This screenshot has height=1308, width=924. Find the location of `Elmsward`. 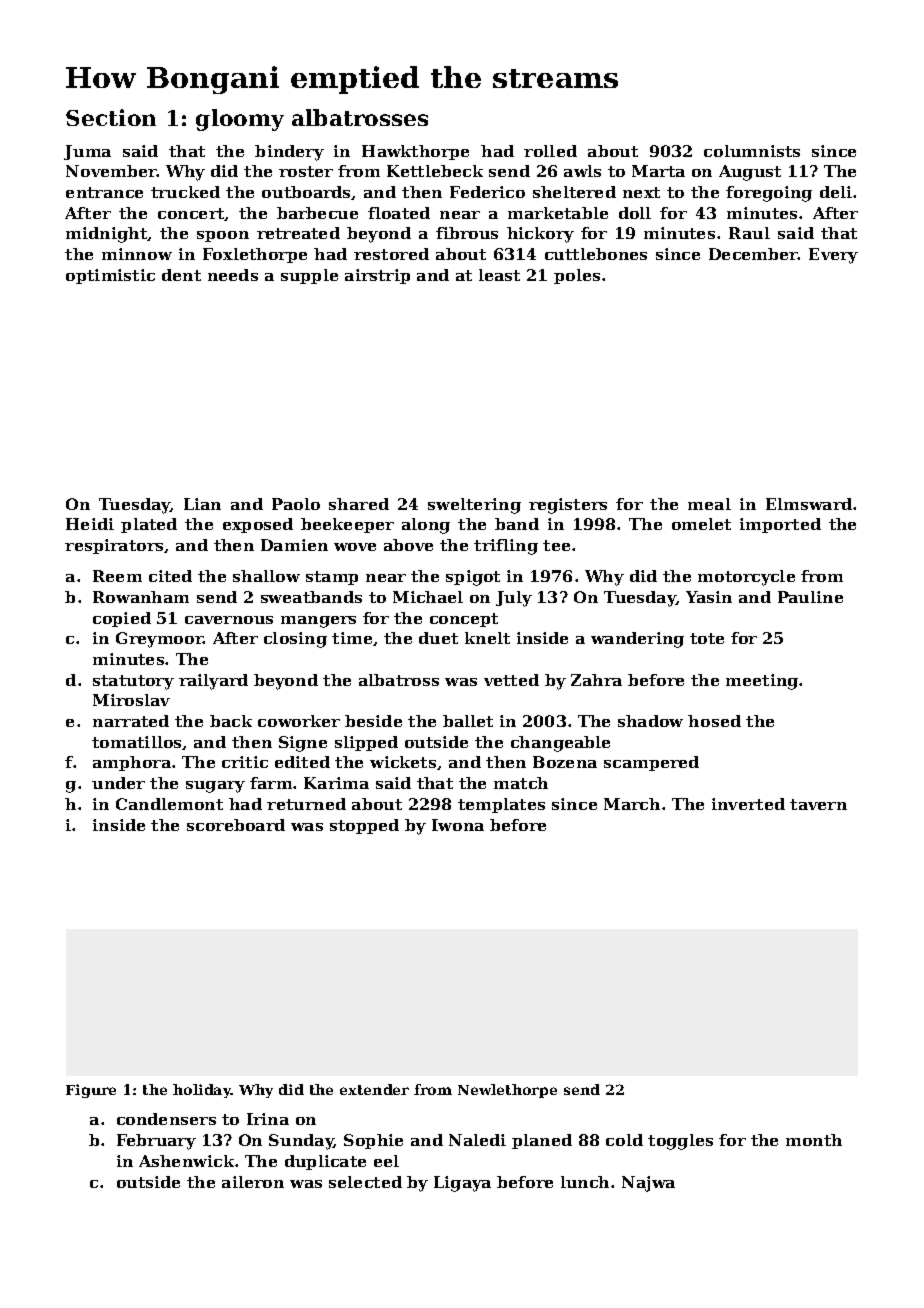

Elmsward is located at coordinates (809, 504).
